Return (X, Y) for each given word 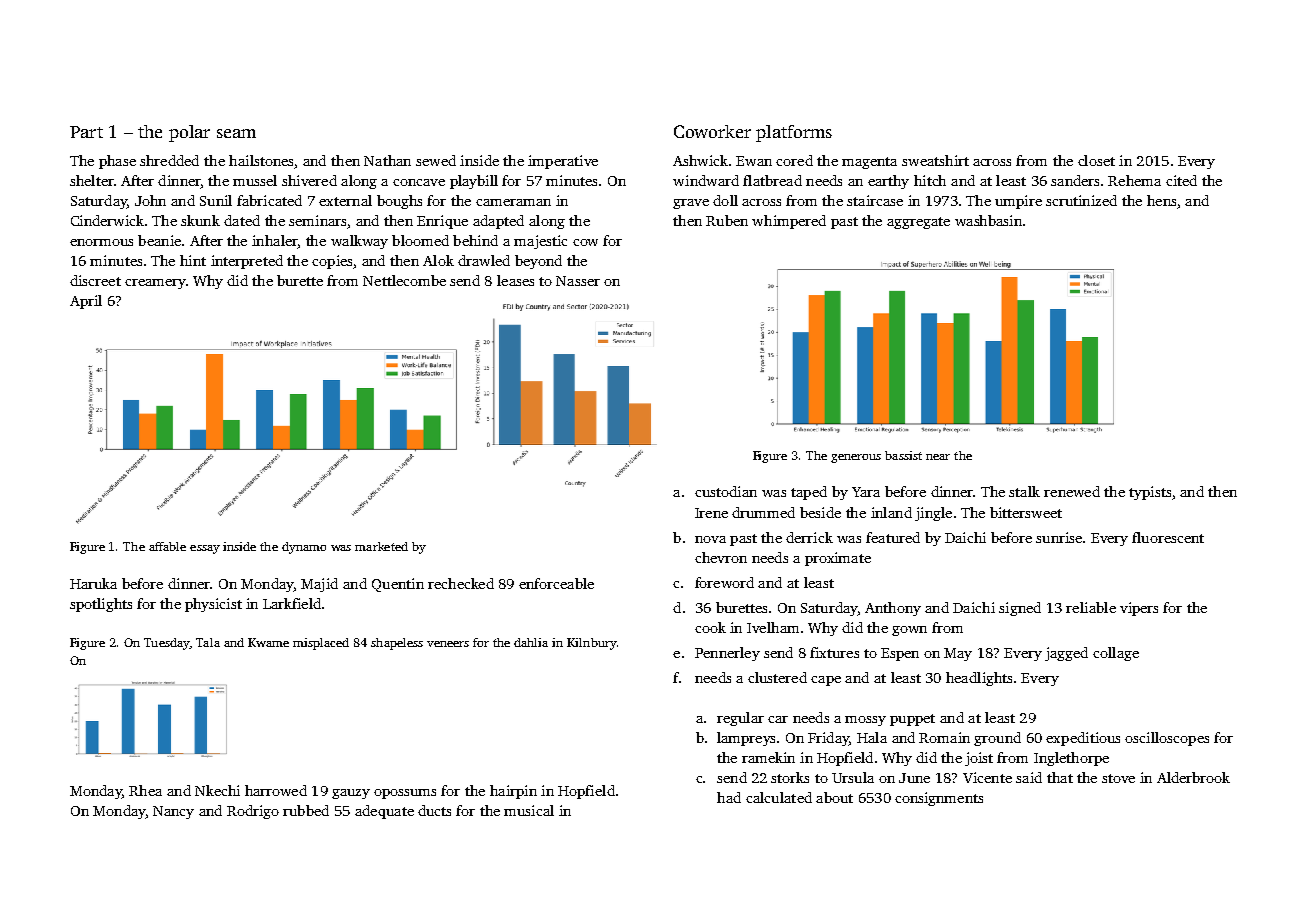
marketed (381, 546)
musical (529, 810)
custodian (726, 491)
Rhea (145, 790)
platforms (794, 133)
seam (236, 133)
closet (1096, 160)
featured (893, 537)
